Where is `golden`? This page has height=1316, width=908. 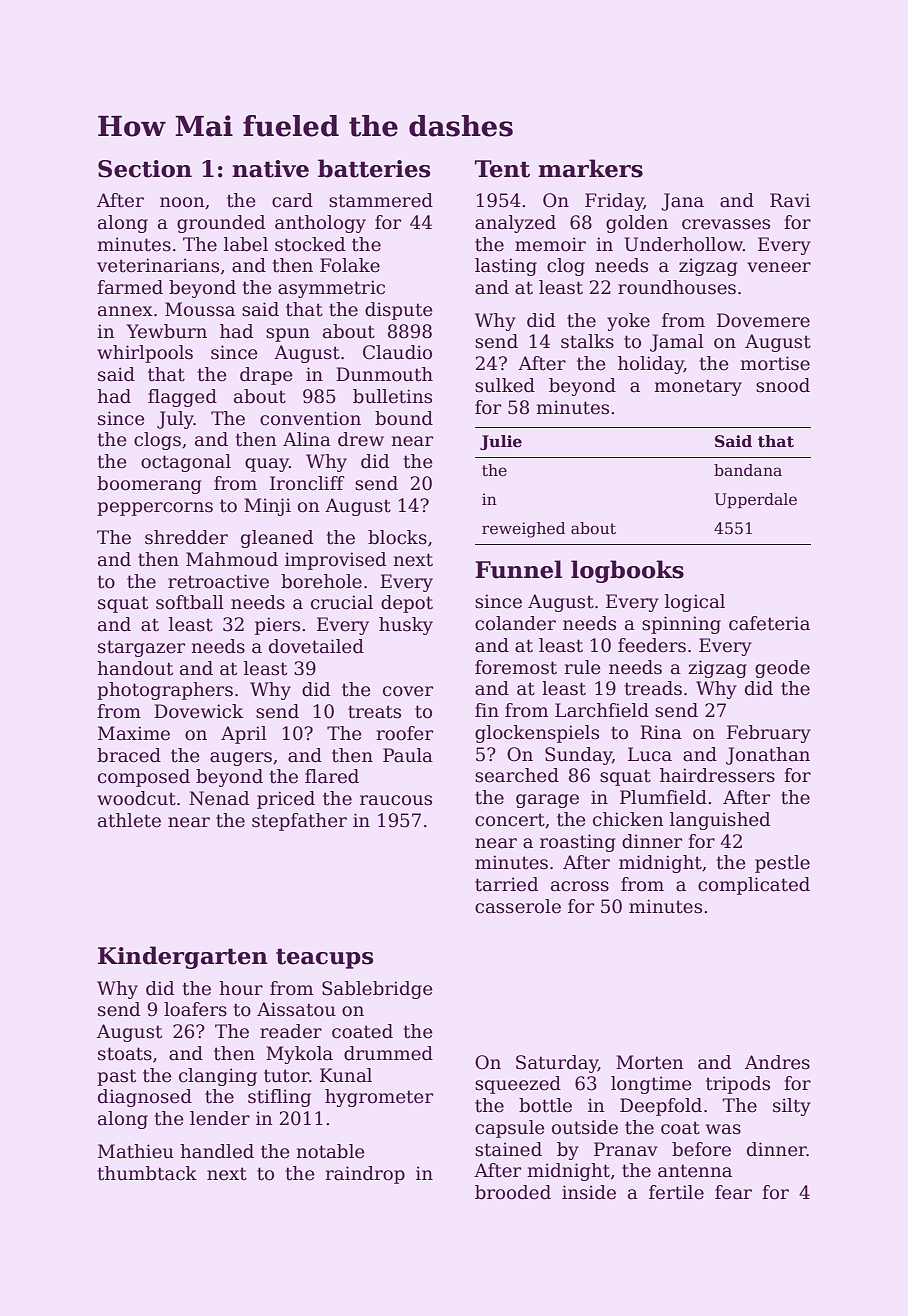 golden is located at coordinates (637, 224).
